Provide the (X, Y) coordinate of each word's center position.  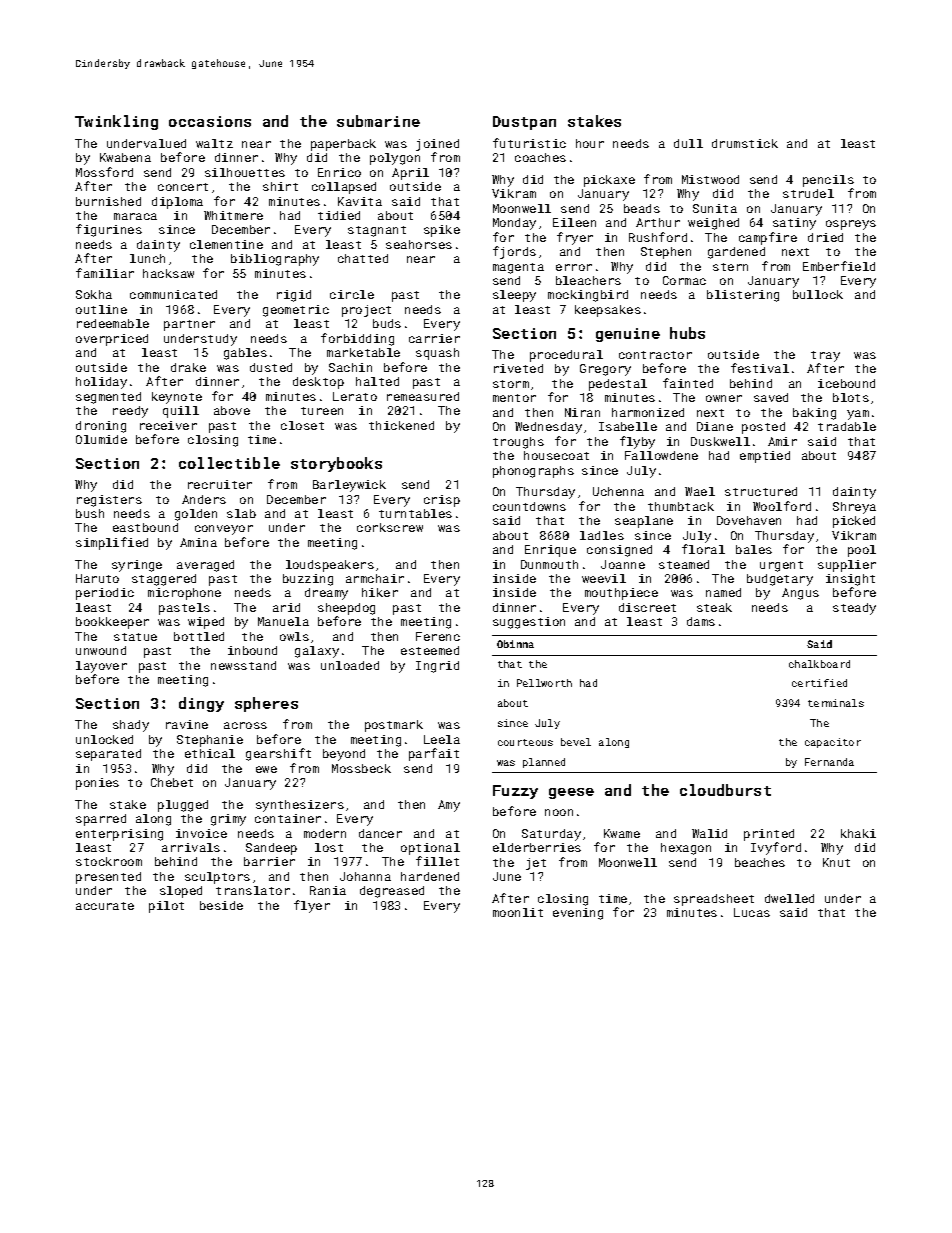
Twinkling (116, 122)
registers (109, 501)
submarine (378, 121)
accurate (105, 906)
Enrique (550, 551)
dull (688, 143)
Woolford (782, 506)
